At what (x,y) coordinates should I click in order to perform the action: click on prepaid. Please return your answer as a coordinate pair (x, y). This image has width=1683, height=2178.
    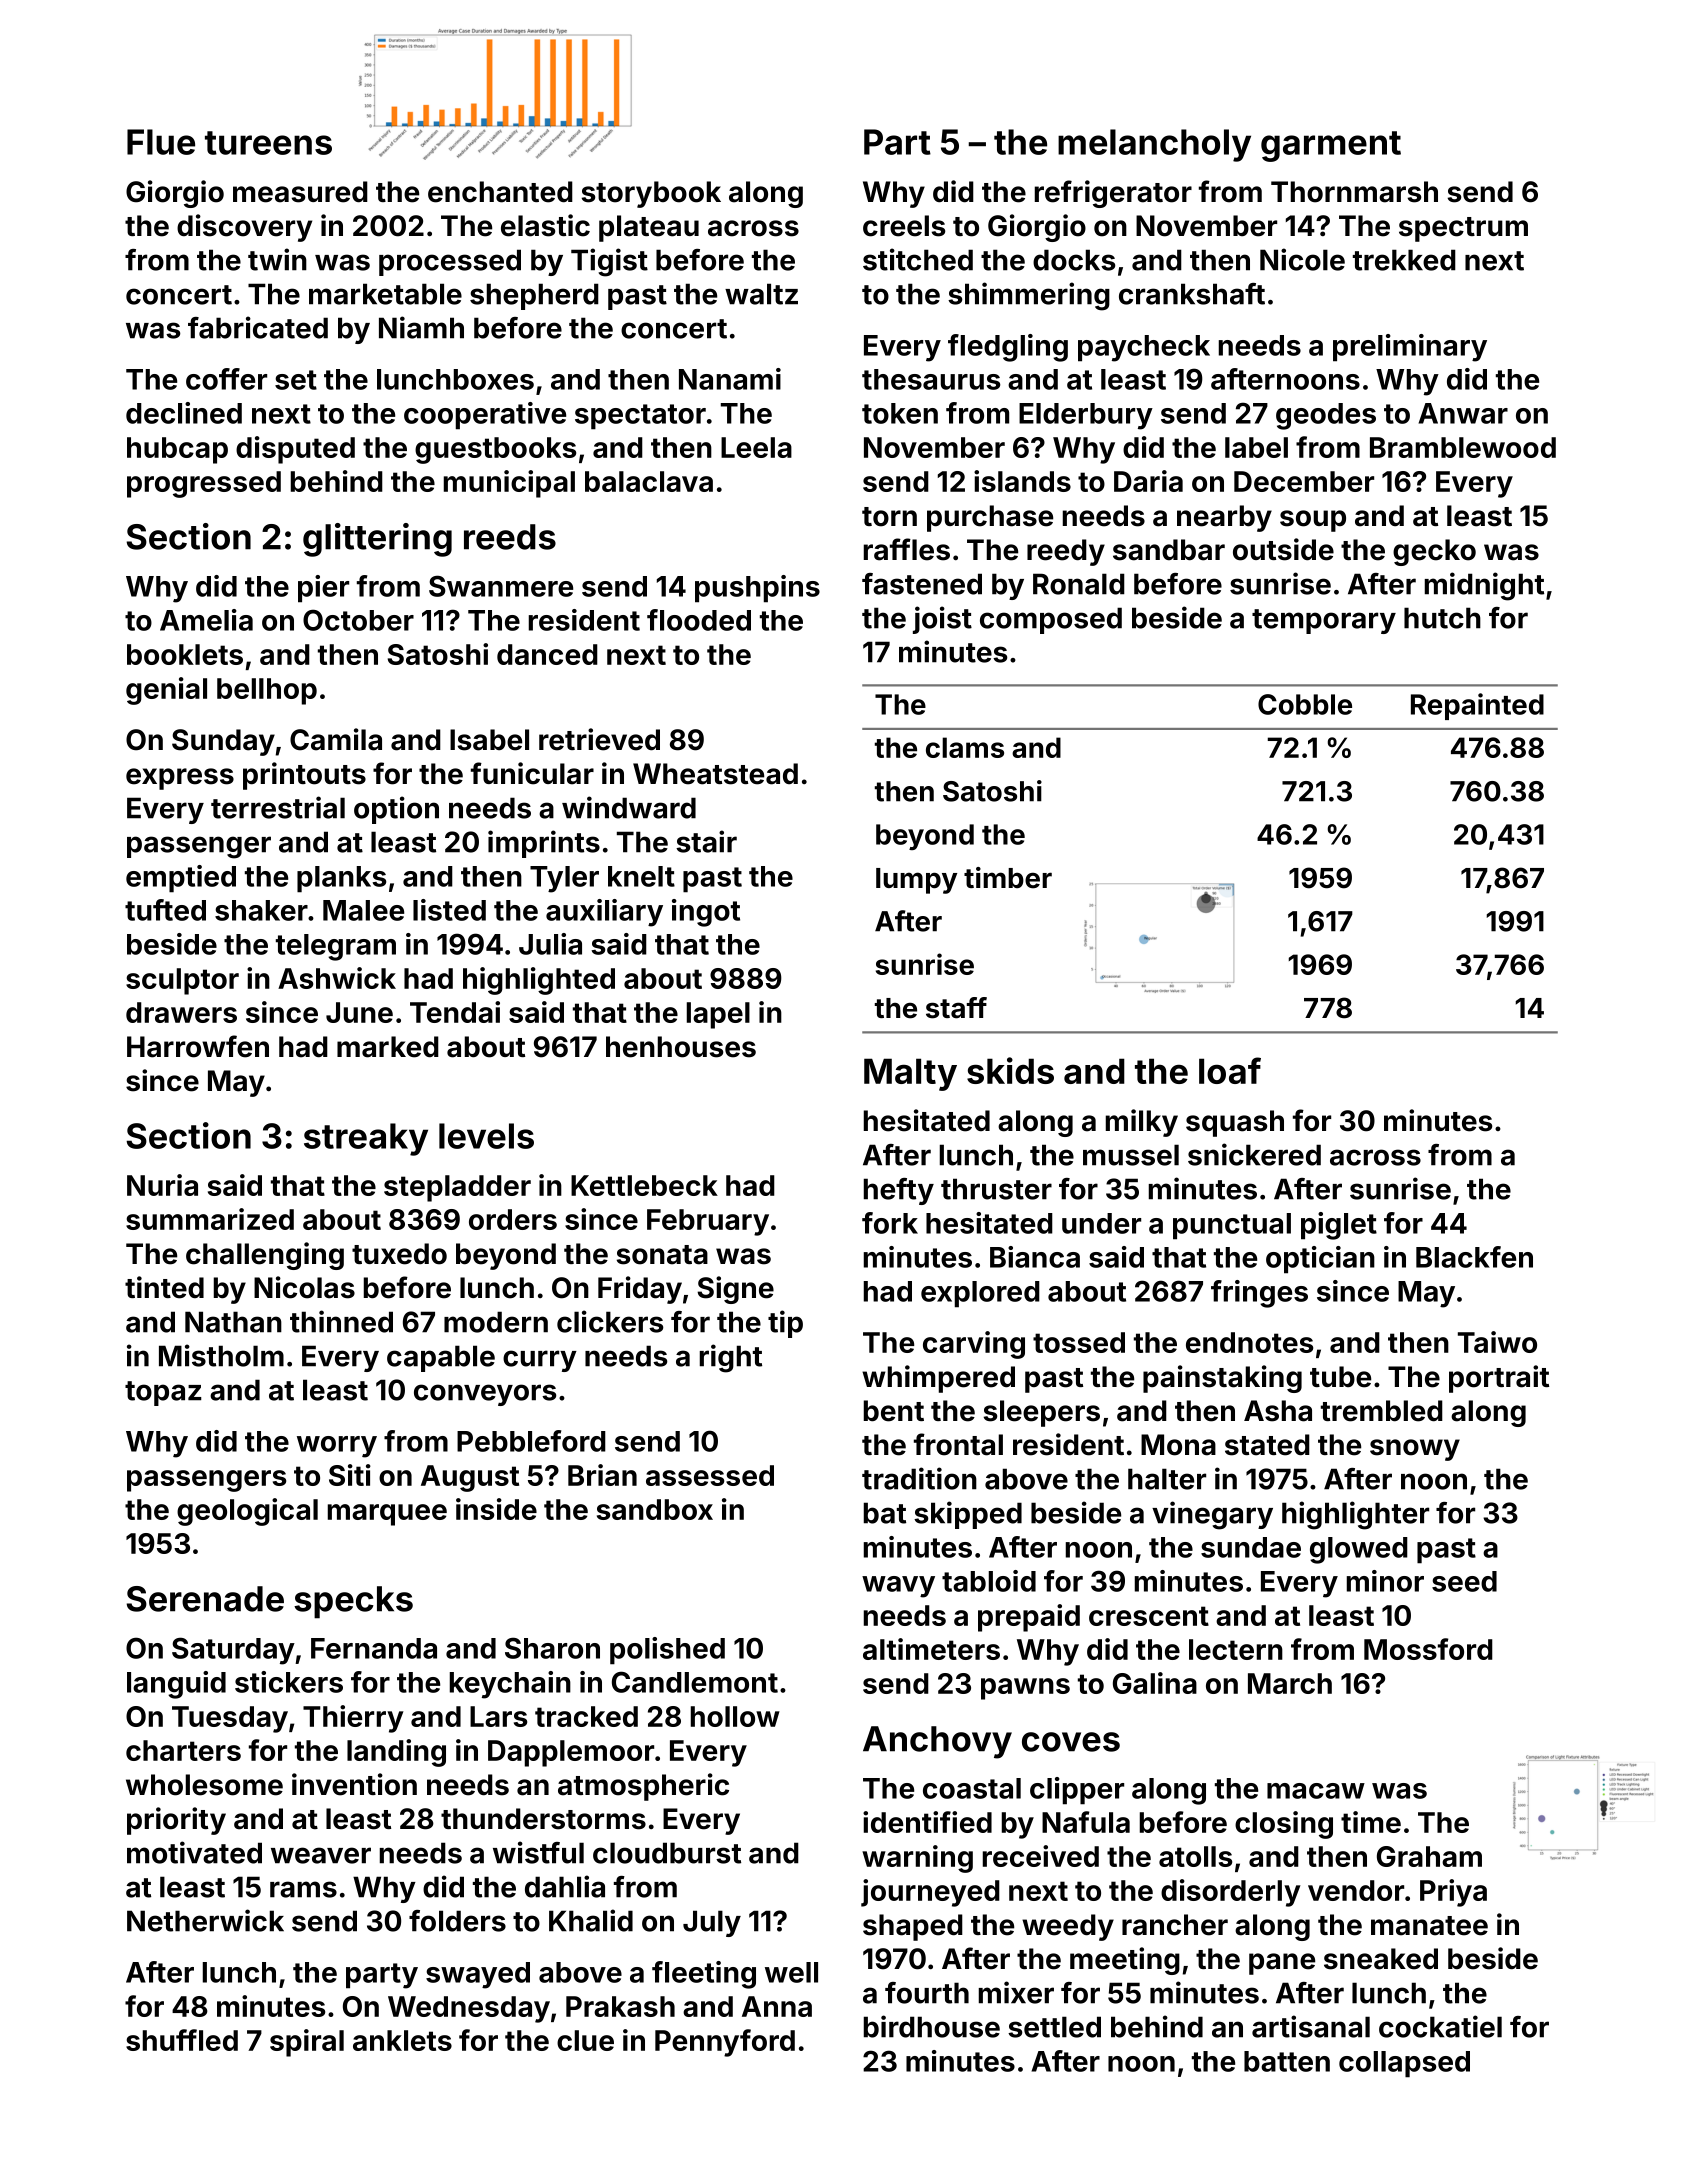
    Looking at the image, I should click on (1029, 1618).
